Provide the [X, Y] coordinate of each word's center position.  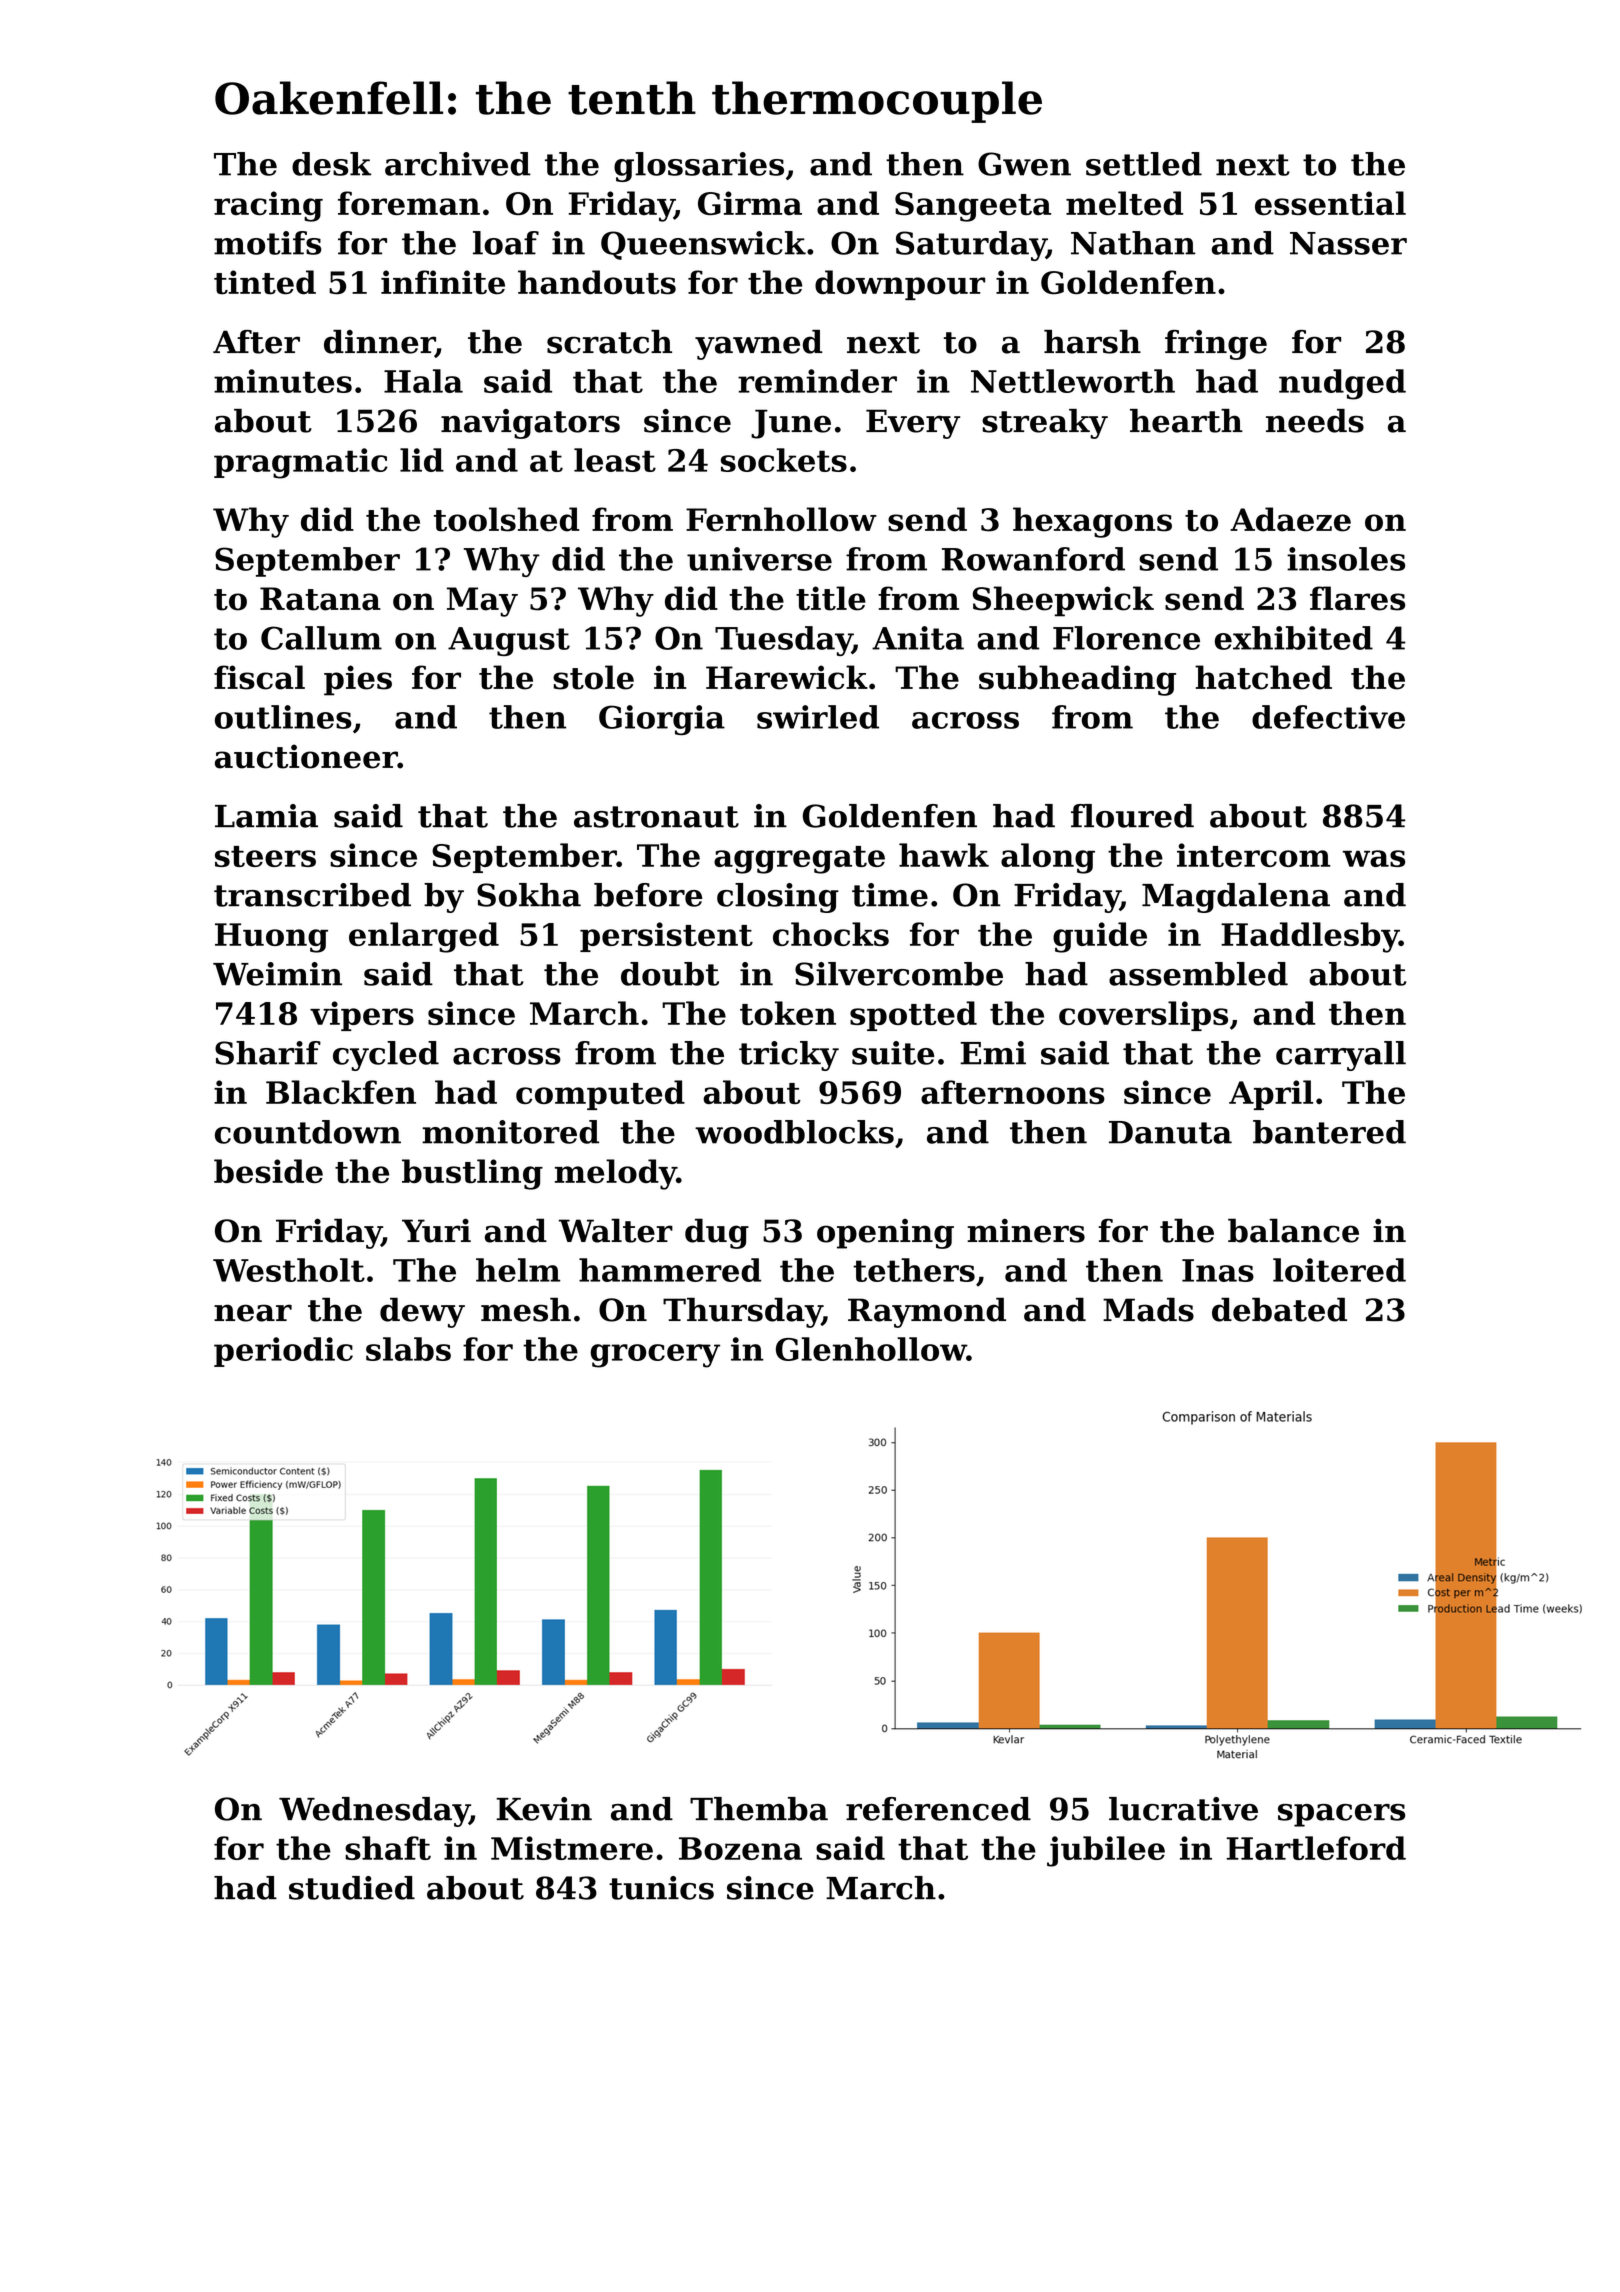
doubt [670, 974]
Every [913, 424]
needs [1315, 421]
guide [1100, 937]
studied [352, 1888]
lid [422, 460]
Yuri [436, 1230]
